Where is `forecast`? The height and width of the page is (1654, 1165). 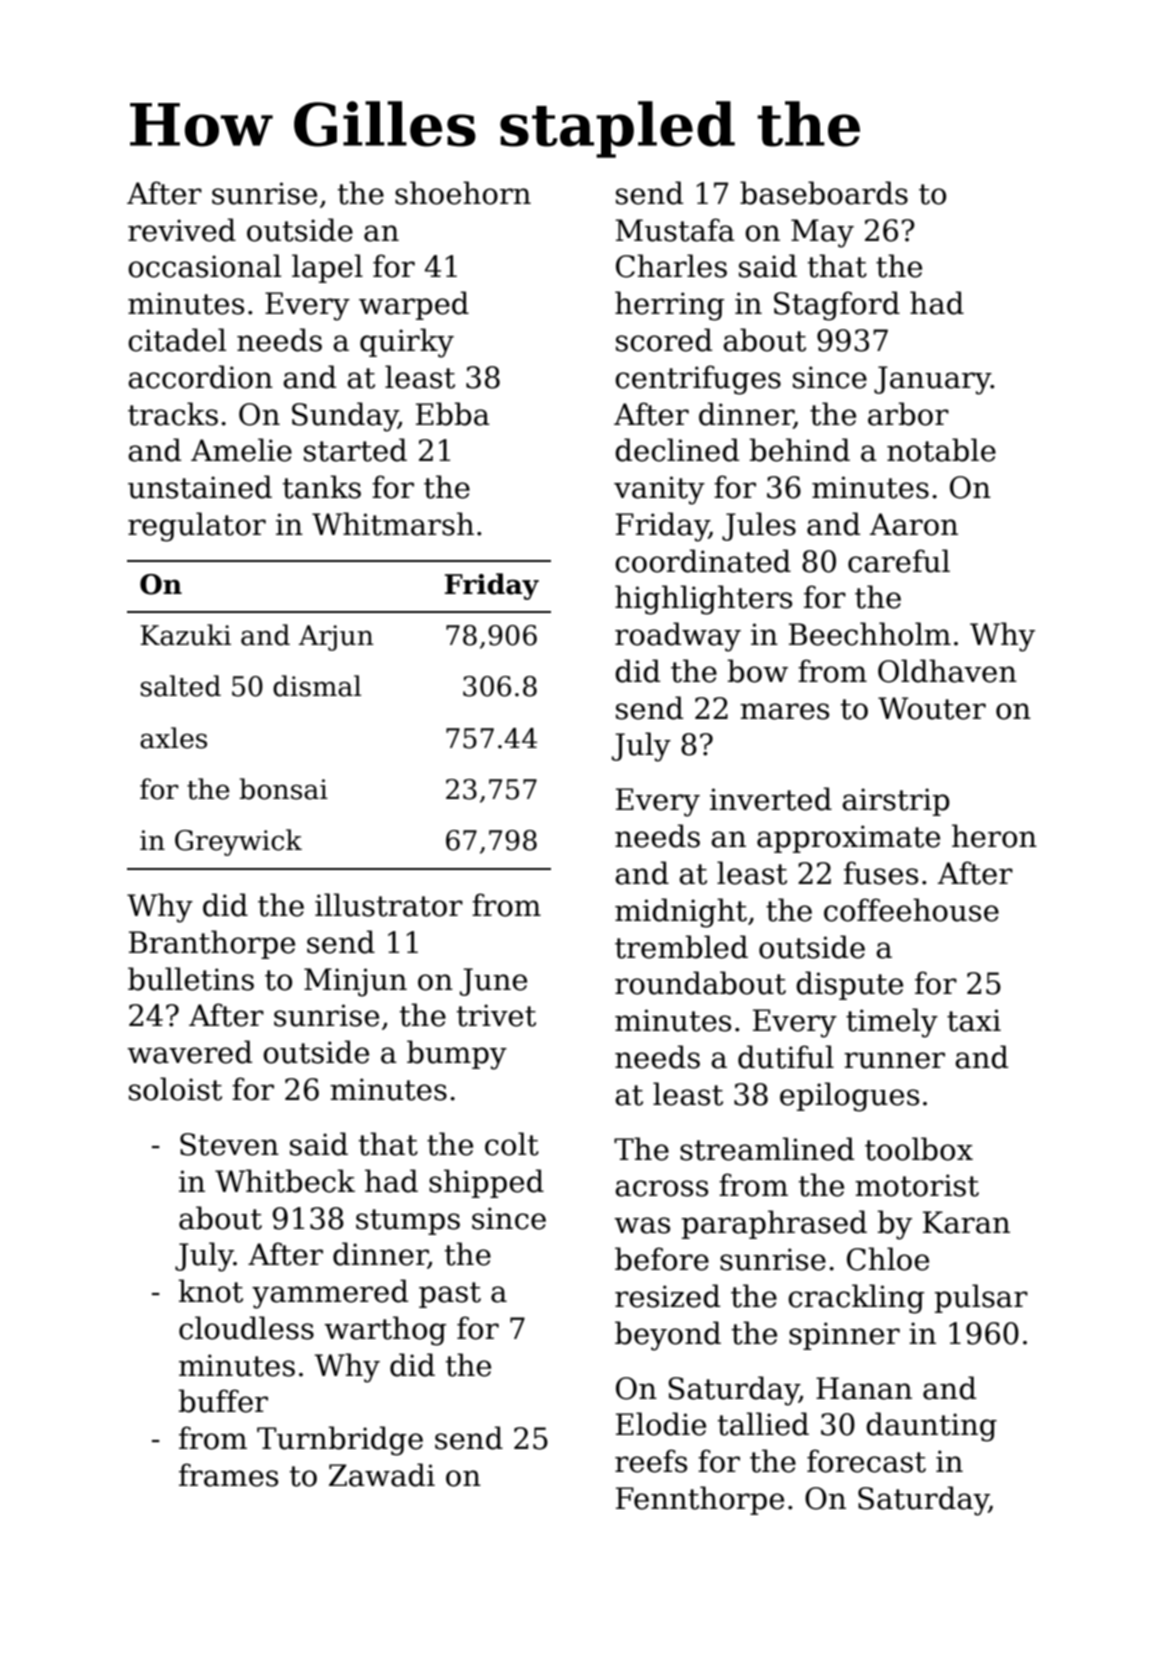
forecast is located at coordinates (866, 1461).
